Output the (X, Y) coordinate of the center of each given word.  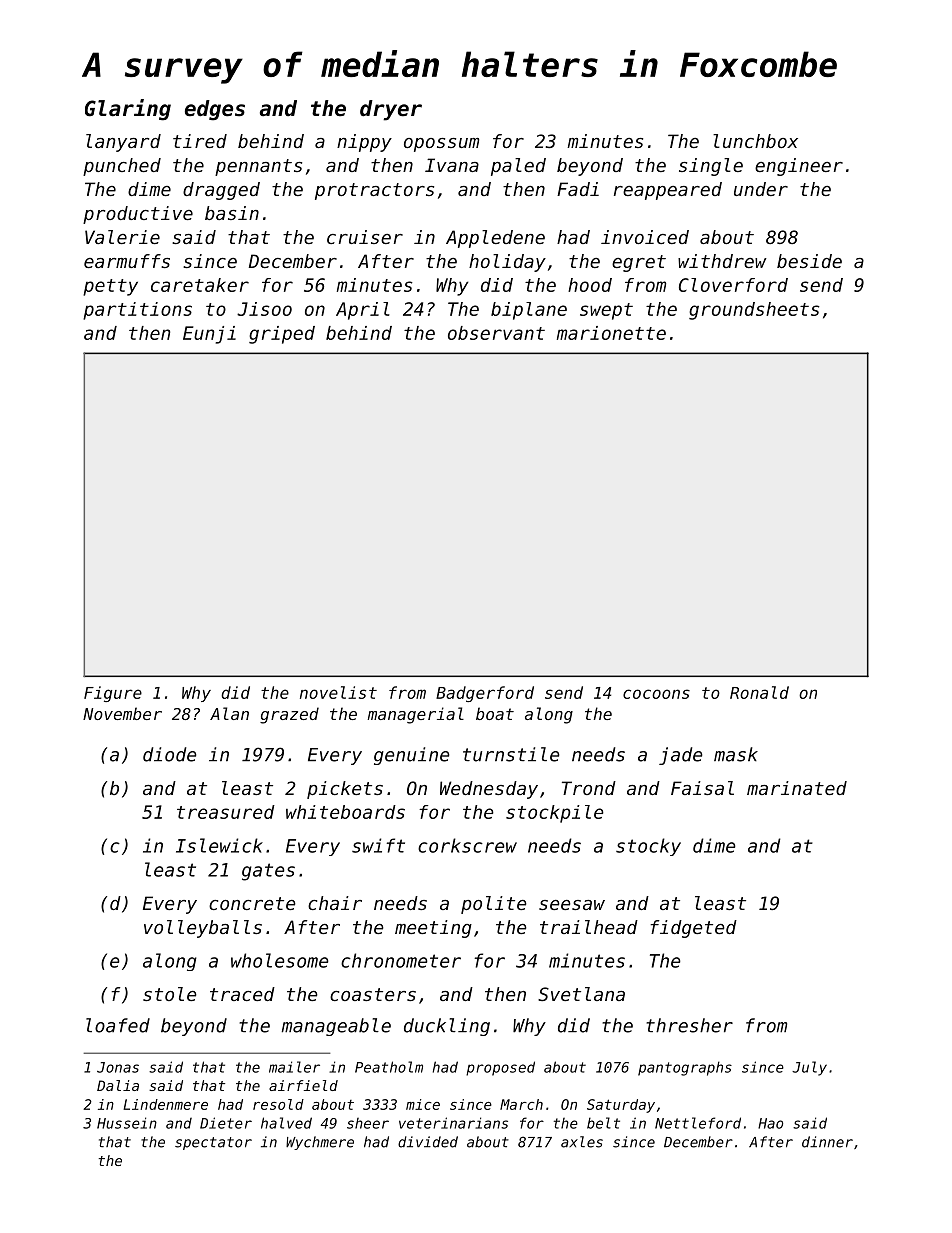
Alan (229, 713)
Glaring (128, 110)
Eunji (209, 335)
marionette (611, 333)
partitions (137, 311)
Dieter (226, 1123)
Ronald (759, 692)
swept (606, 311)
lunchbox (755, 141)
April (363, 311)
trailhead (589, 927)
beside (809, 261)
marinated (797, 788)
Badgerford (485, 694)
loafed (118, 1025)
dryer (391, 110)
